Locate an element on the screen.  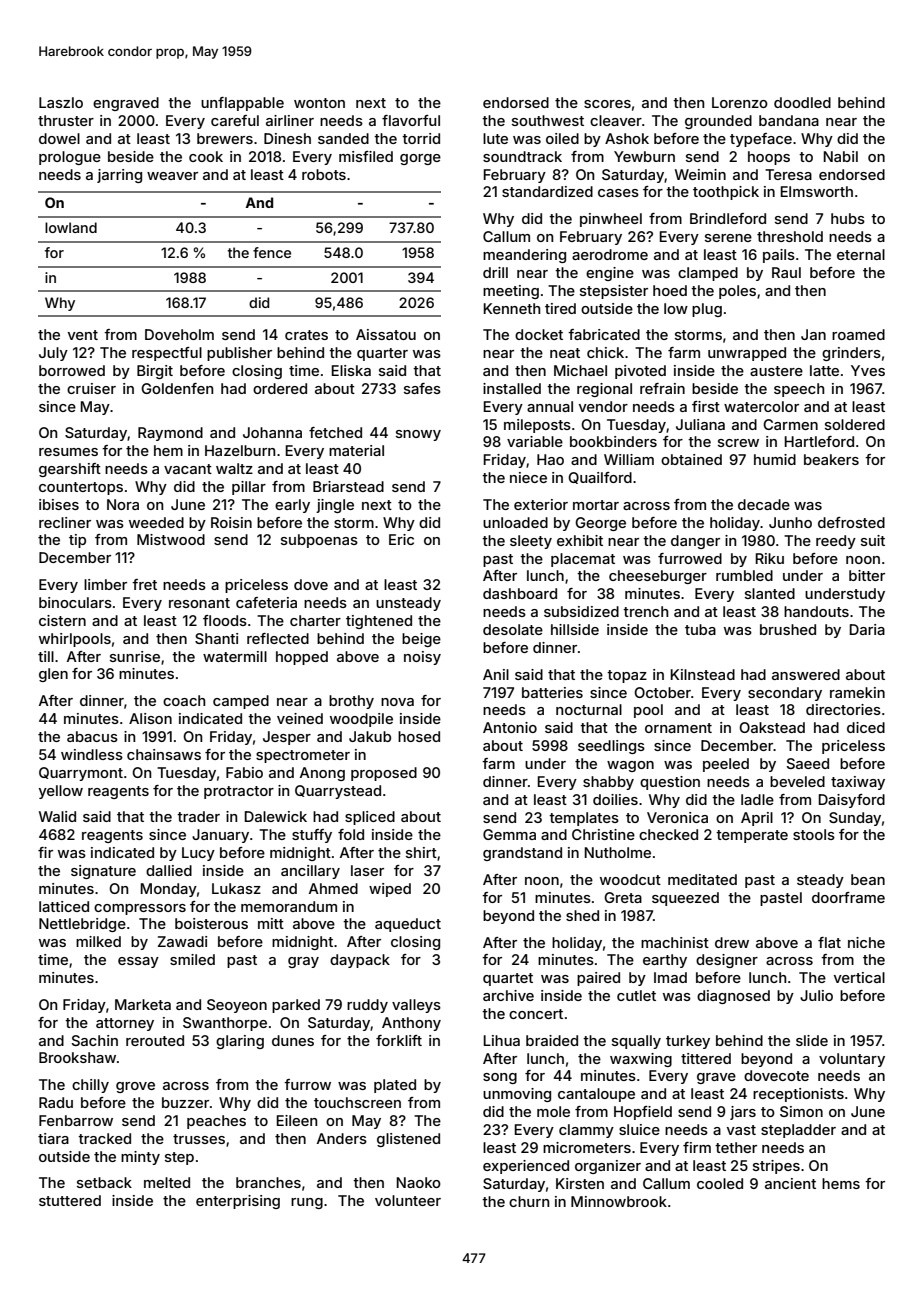
volunteer is located at coordinates (408, 1200).
